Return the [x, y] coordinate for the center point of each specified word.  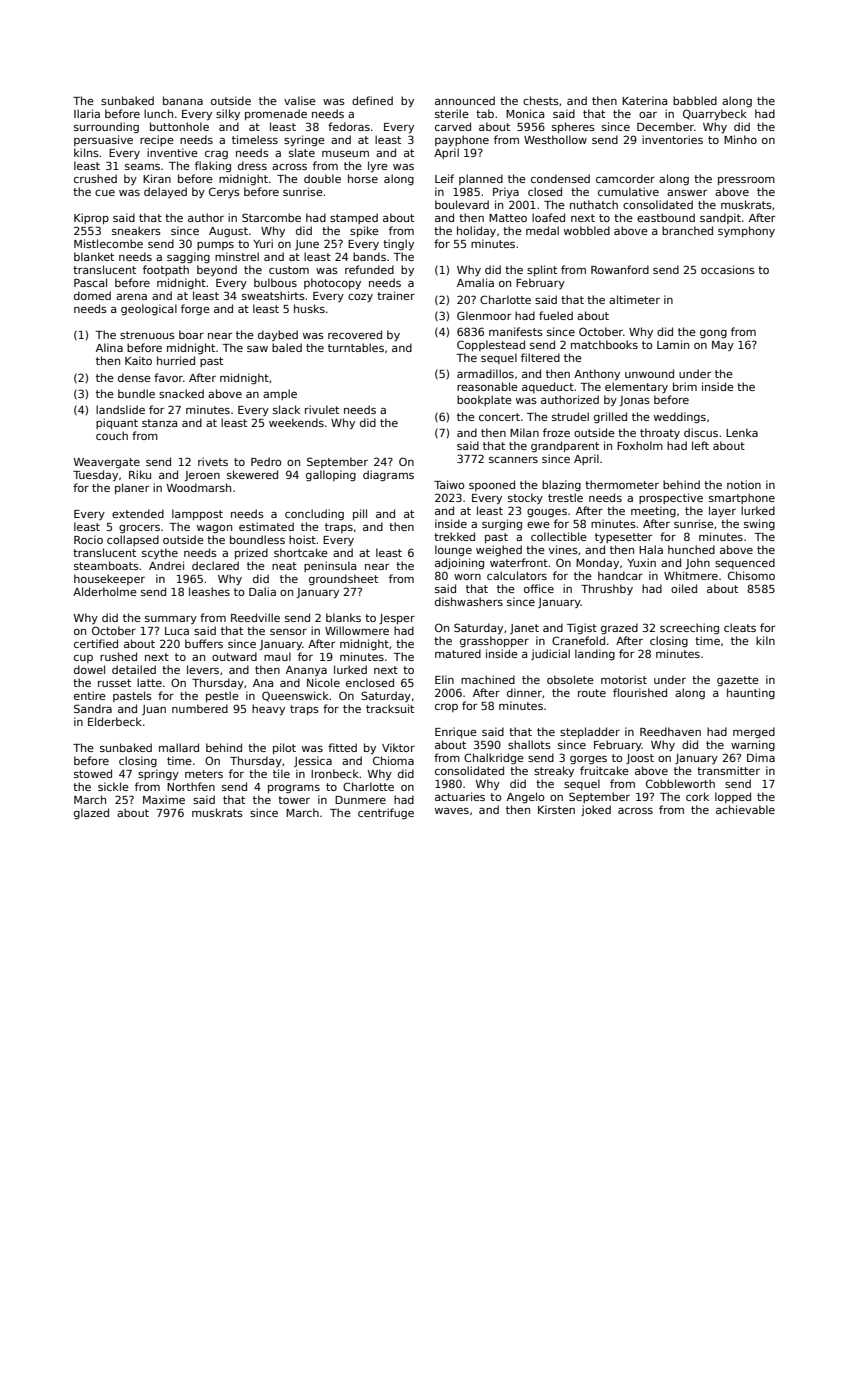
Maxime [164, 799]
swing [759, 525]
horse [363, 178]
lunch [158, 113]
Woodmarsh [199, 487]
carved [453, 126]
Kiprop [91, 218]
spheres [573, 127]
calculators [517, 575]
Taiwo [449, 484]
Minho [740, 139]
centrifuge [386, 813]
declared [215, 565]
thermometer [622, 484]
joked [596, 810]
